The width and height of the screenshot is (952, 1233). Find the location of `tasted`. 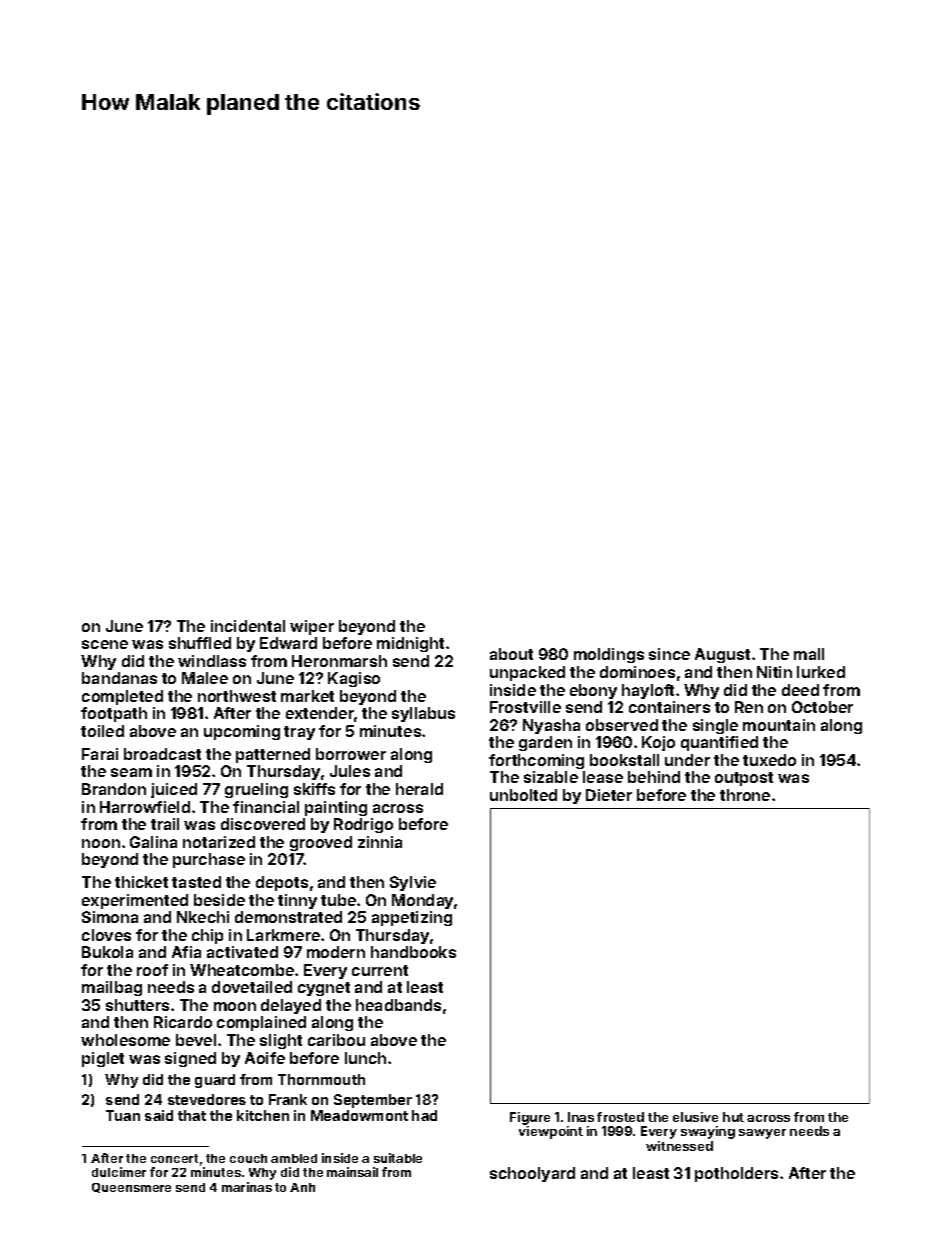

tasted is located at coordinates (196, 882).
